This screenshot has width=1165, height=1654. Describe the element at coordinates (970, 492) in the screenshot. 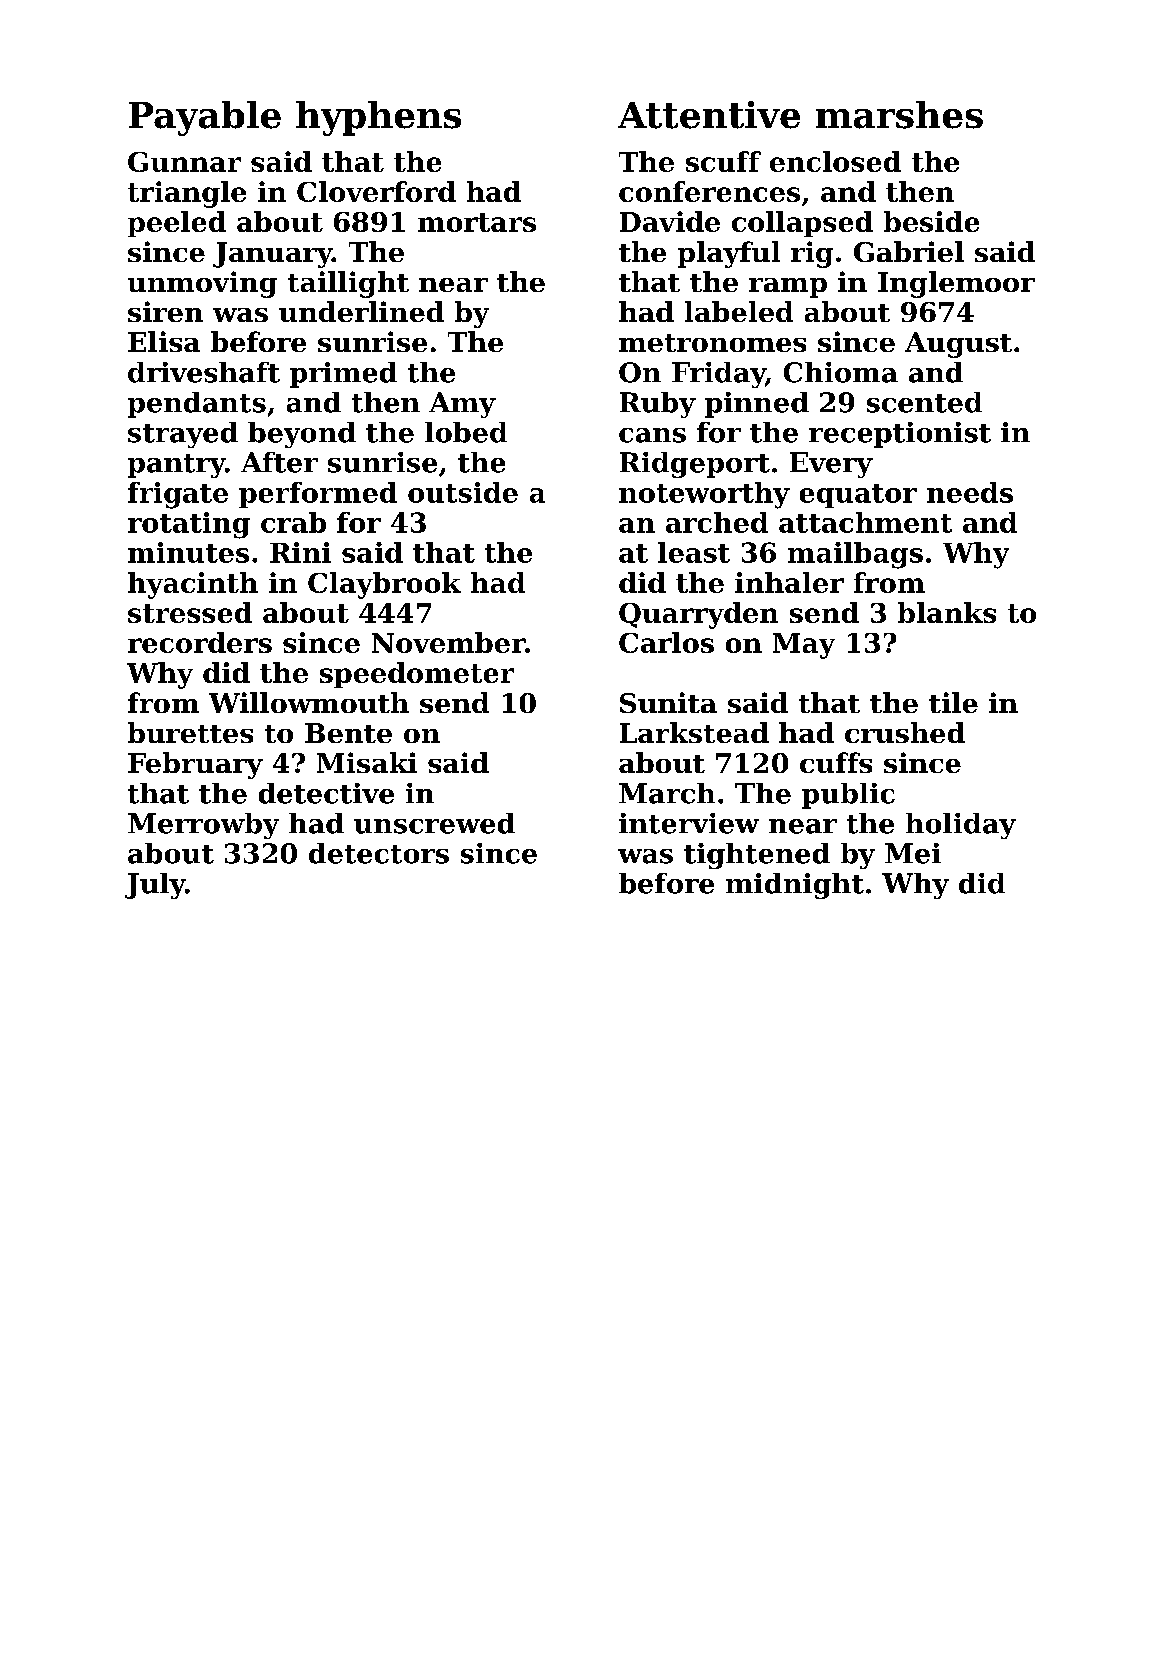

I see `needs` at that location.
